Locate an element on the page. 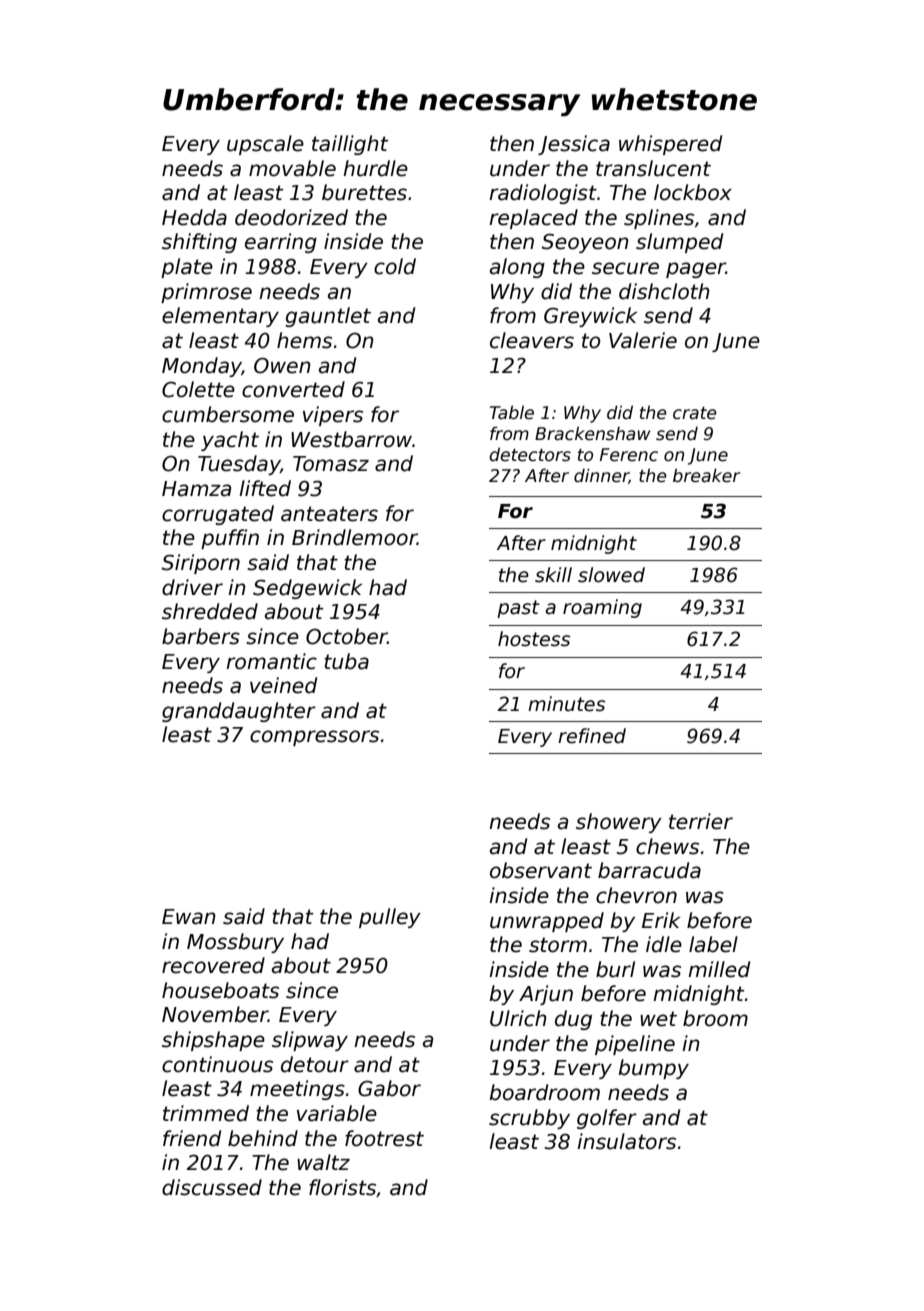 This document has width=924, height=1311. idle is located at coordinates (664, 944).
